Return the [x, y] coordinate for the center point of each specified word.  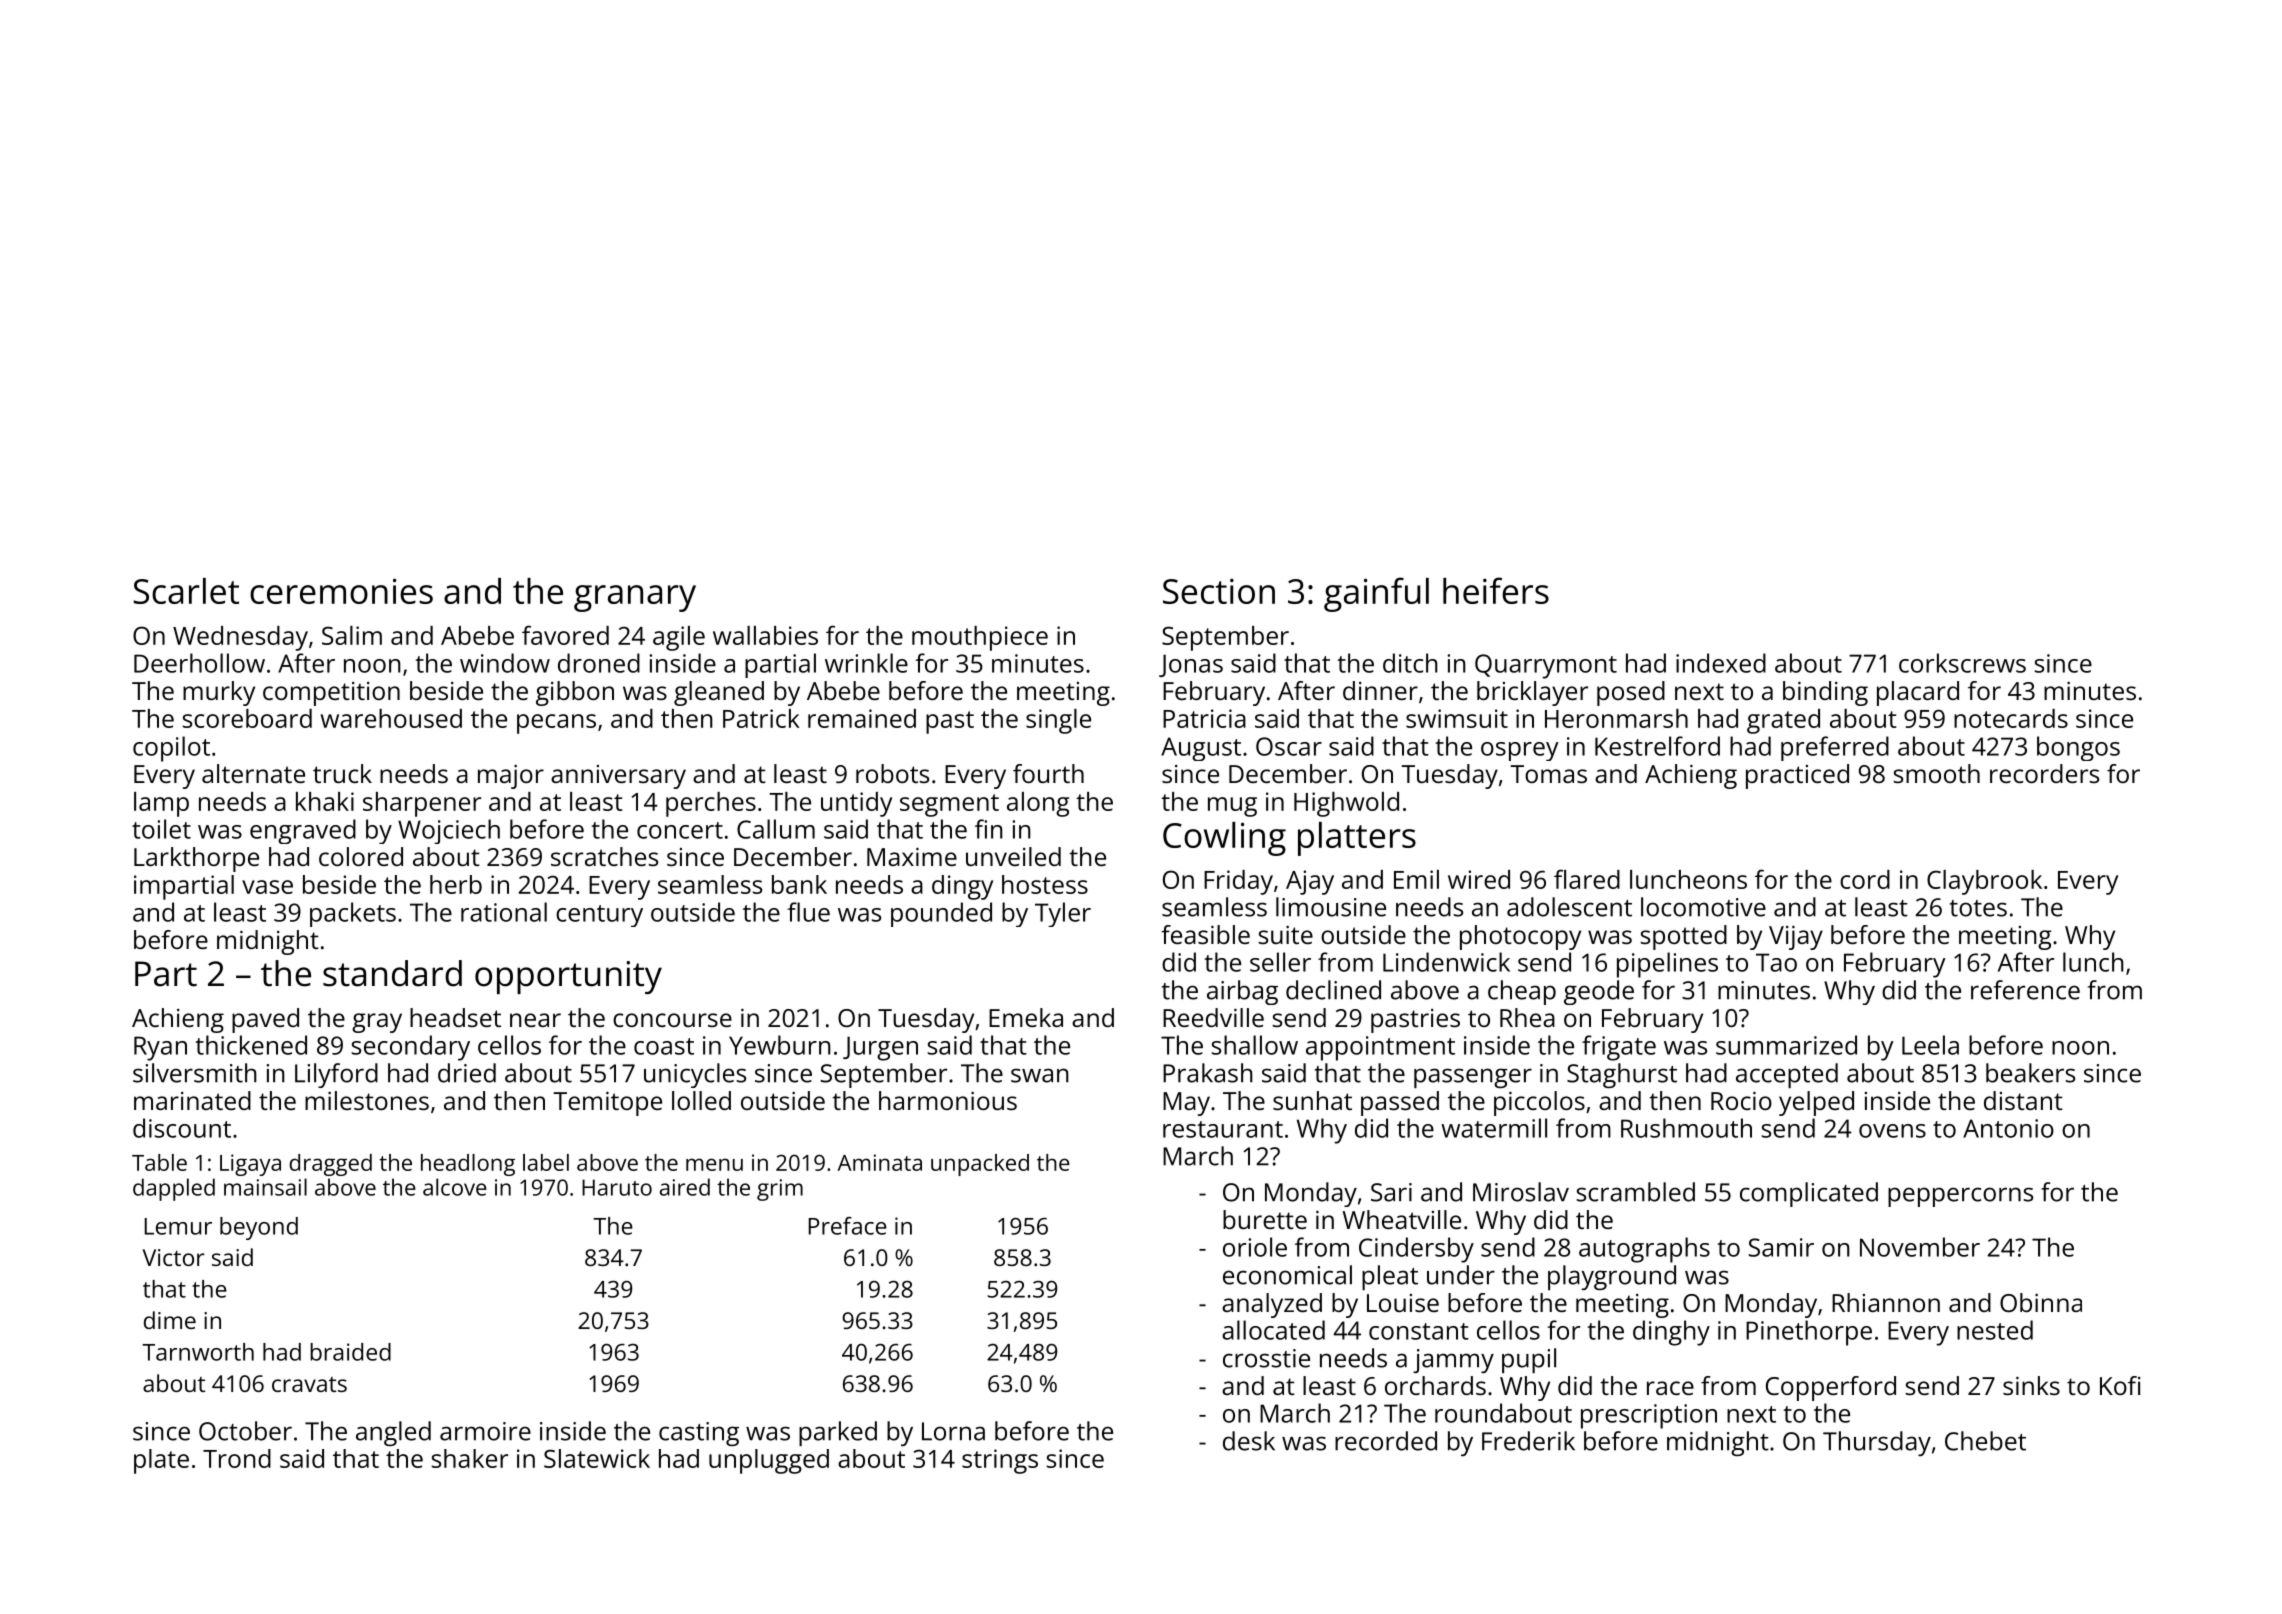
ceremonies [341, 591]
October [245, 1431]
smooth [1936, 773]
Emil [1416, 879]
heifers [1496, 590]
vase [267, 887]
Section [1219, 591]
